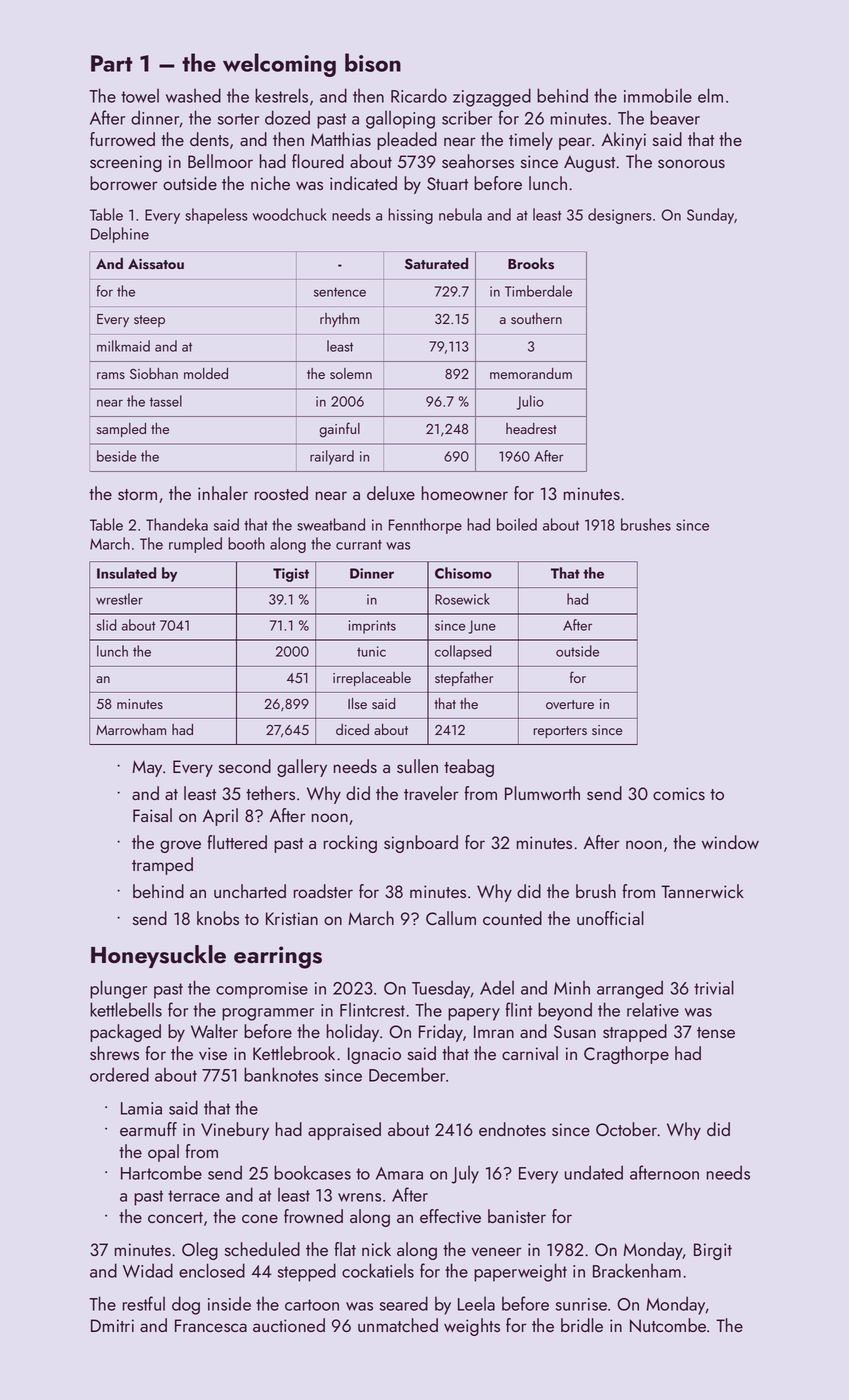  What do you see at coordinates (570, 704) in the document?
I see `overture` at bounding box center [570, 704].
